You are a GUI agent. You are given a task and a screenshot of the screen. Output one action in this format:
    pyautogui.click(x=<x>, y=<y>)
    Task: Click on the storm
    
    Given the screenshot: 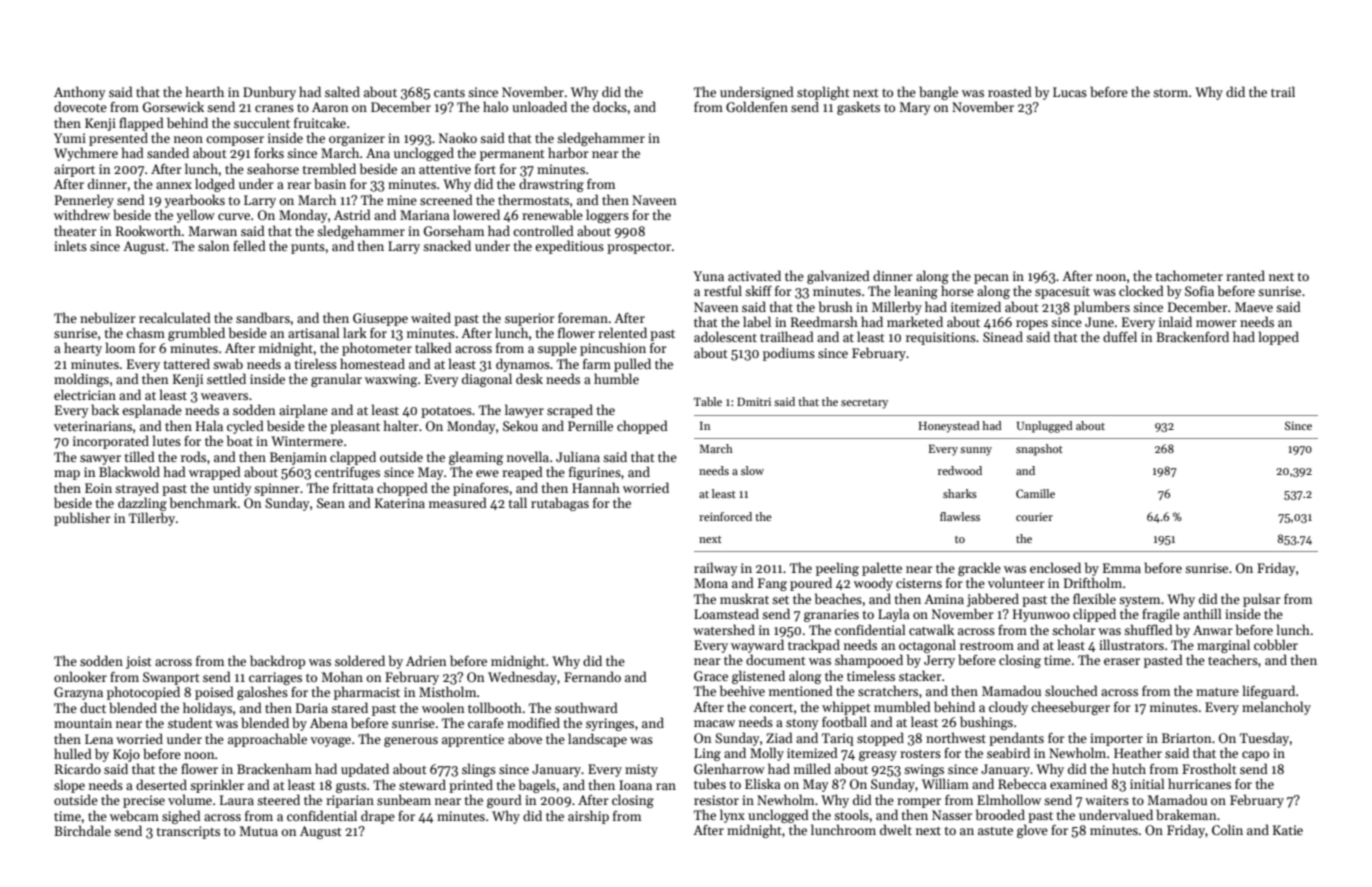 What is the action you would take?
    pyautogui.click(x=1170, y=93)
